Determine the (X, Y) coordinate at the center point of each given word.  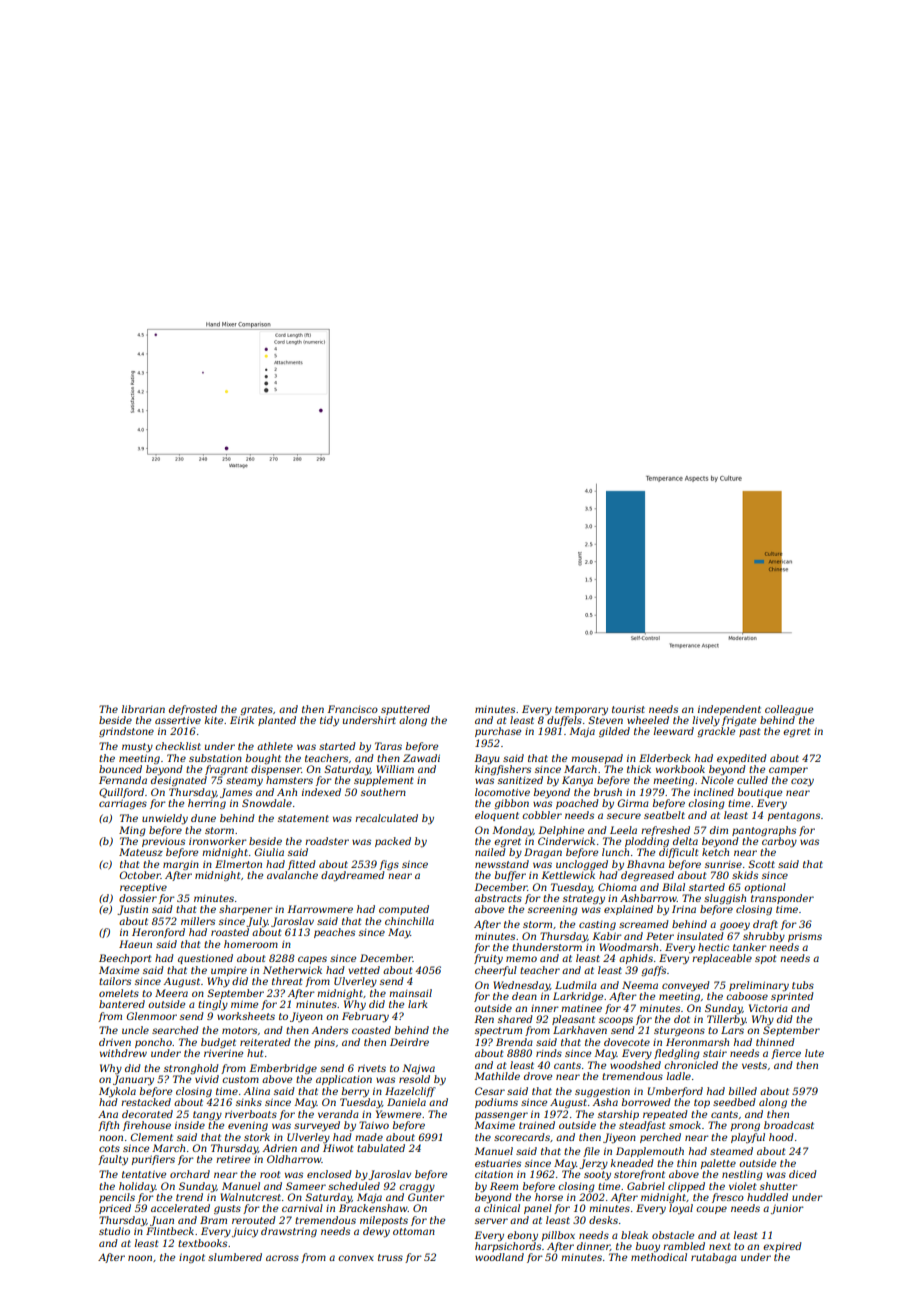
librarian (143, 709)
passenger (501, 1116)
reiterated (265, 1042)
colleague (789, 710)
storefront (639, 1175)
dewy (376, 1232)
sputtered (405, 710)
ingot (192, 1258)
